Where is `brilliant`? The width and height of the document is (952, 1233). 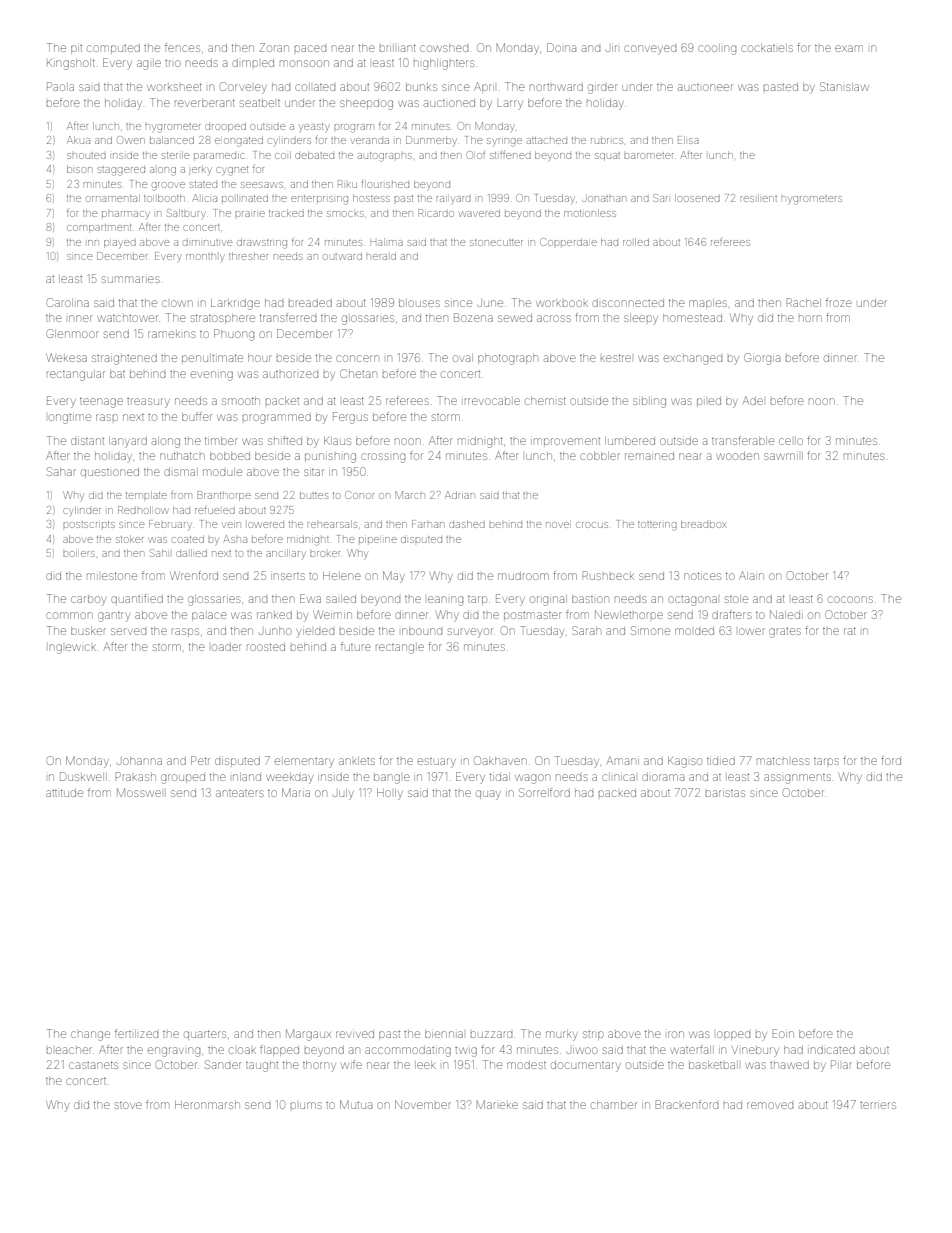
brilliant is located at coordinates (398, 48).
